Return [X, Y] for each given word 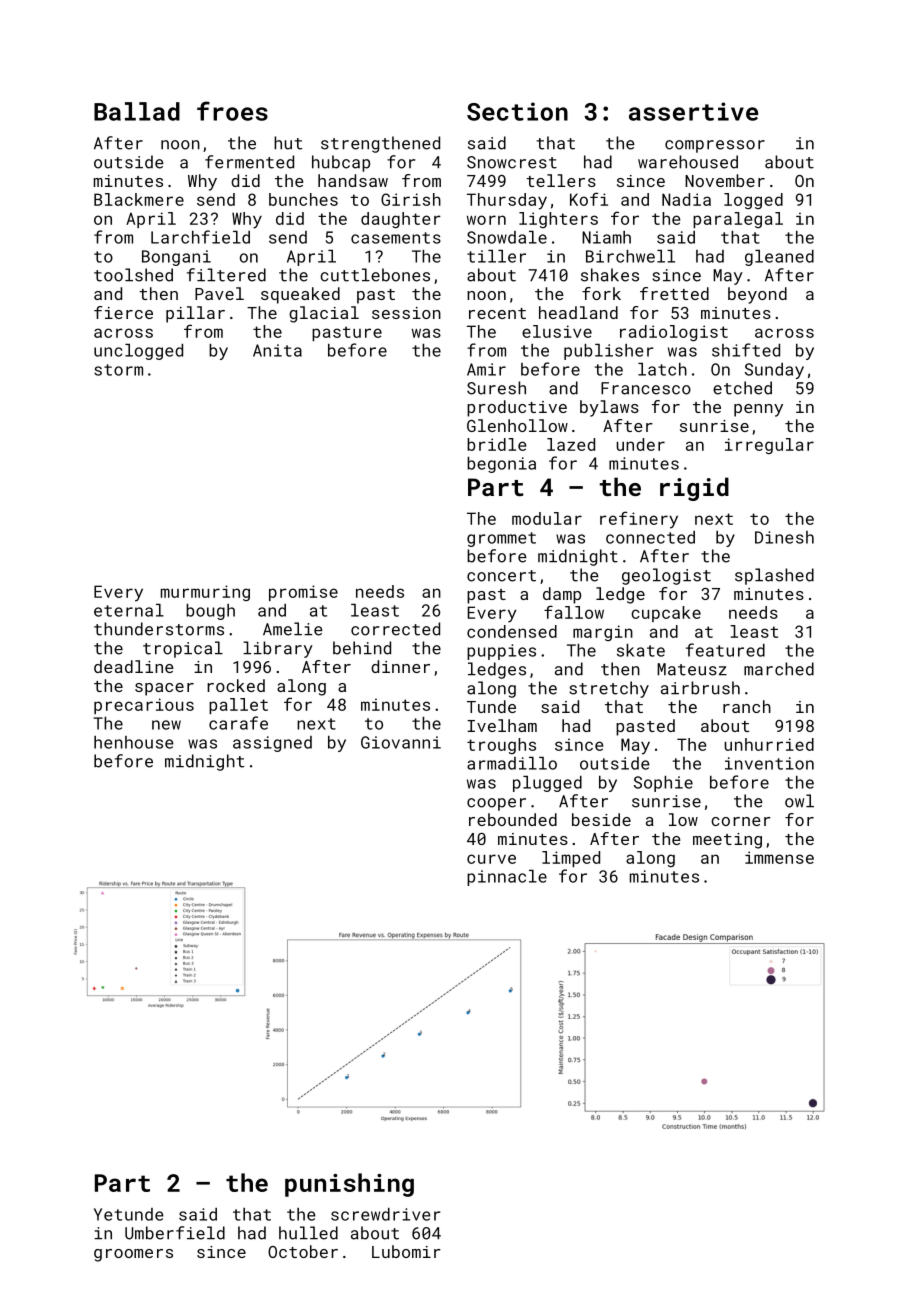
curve [491, 859]
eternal [129, 610]
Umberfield [175, 1233]
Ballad [137, 111]
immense [779, 857]
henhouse [134, 742]
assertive [693, 111]
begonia [501, 465]
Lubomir [406, 1251]
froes [232, 111]
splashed [774, 576]
